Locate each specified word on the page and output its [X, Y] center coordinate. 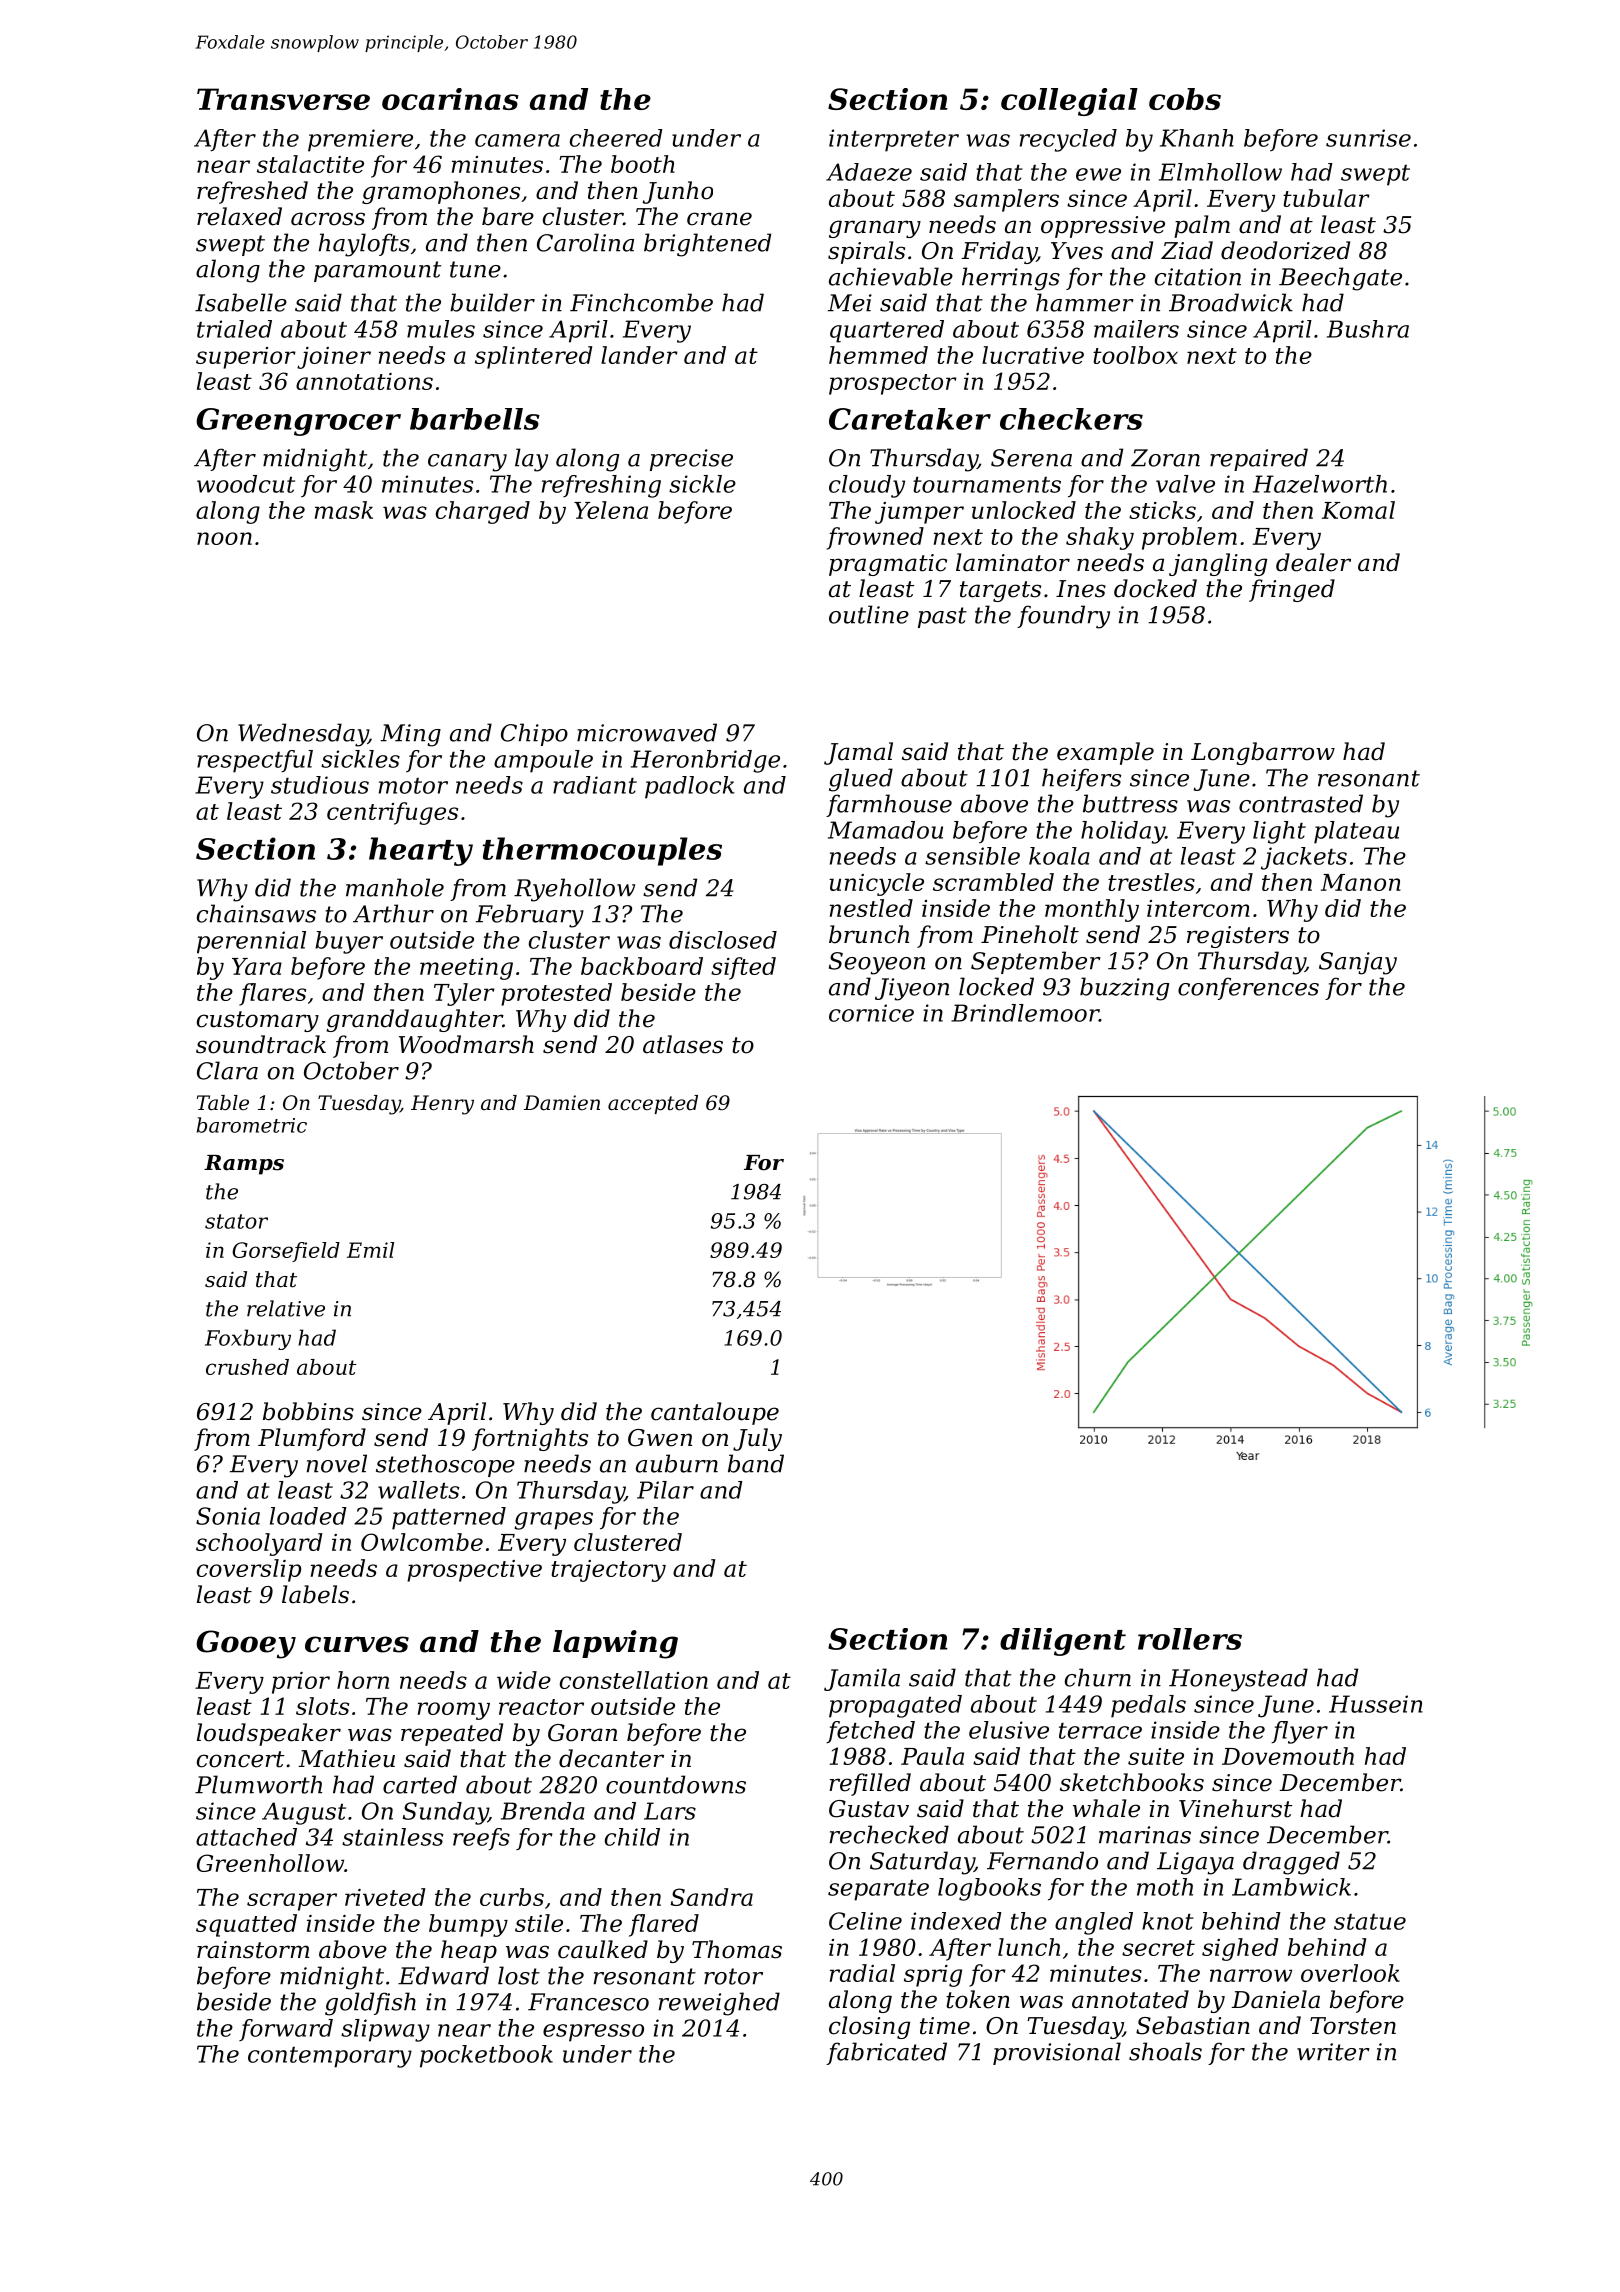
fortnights [530, 1439]
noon [224, 538]
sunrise [1368, 138]
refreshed [252, 192]
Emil [370, 1250]
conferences [1248, 988]
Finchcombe [641, 302]
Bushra [1368, 329]
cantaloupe [715, 1413]
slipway [385, 2030]
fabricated [886, 2053]
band [756, 1463]
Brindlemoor [1025, 1013]
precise [691, 460]
